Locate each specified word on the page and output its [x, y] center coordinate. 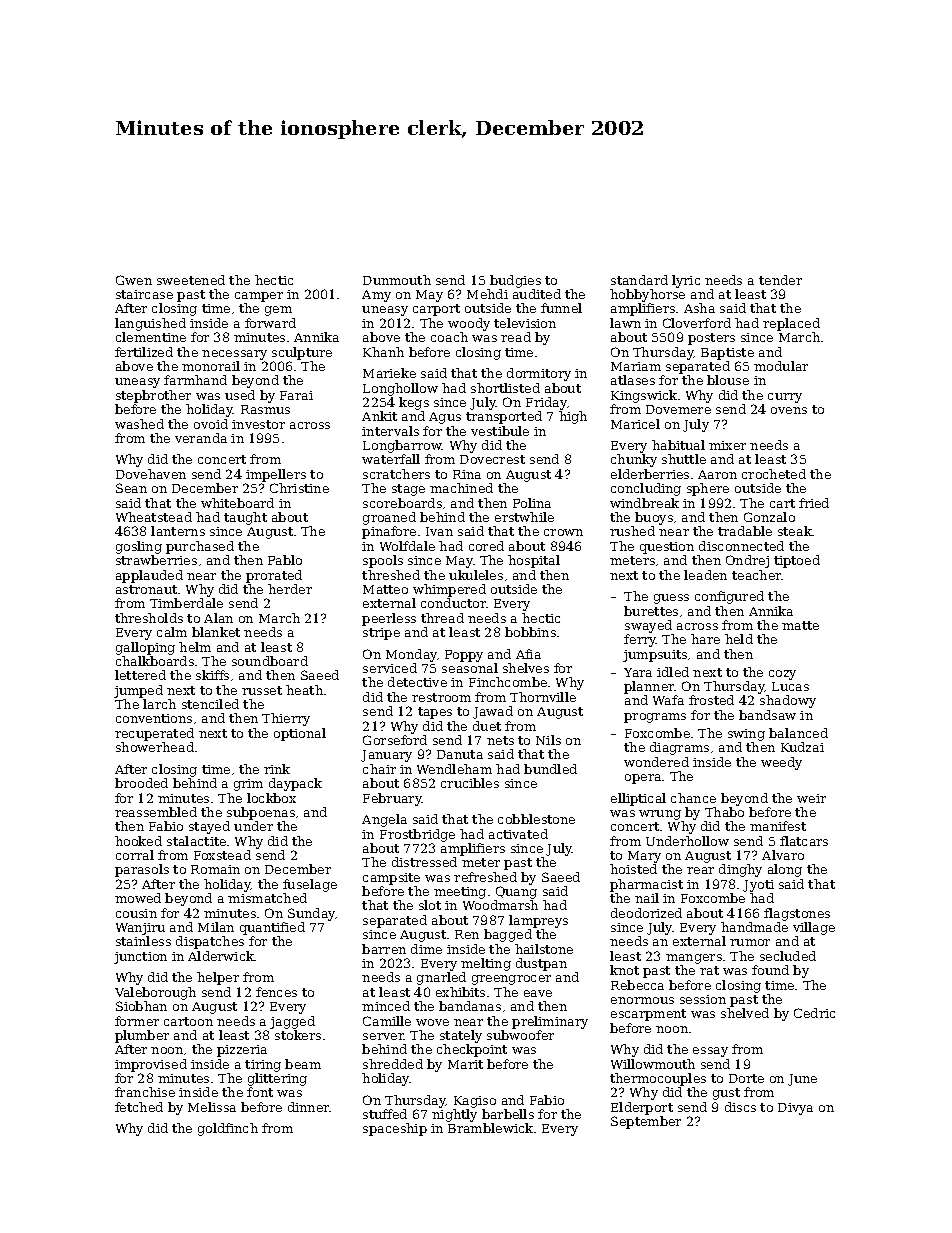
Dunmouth [397, 280]
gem [278, 311]
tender [780, 280]
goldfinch [228, 1129]
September [646, 1122]
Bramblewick [490, 1128]
